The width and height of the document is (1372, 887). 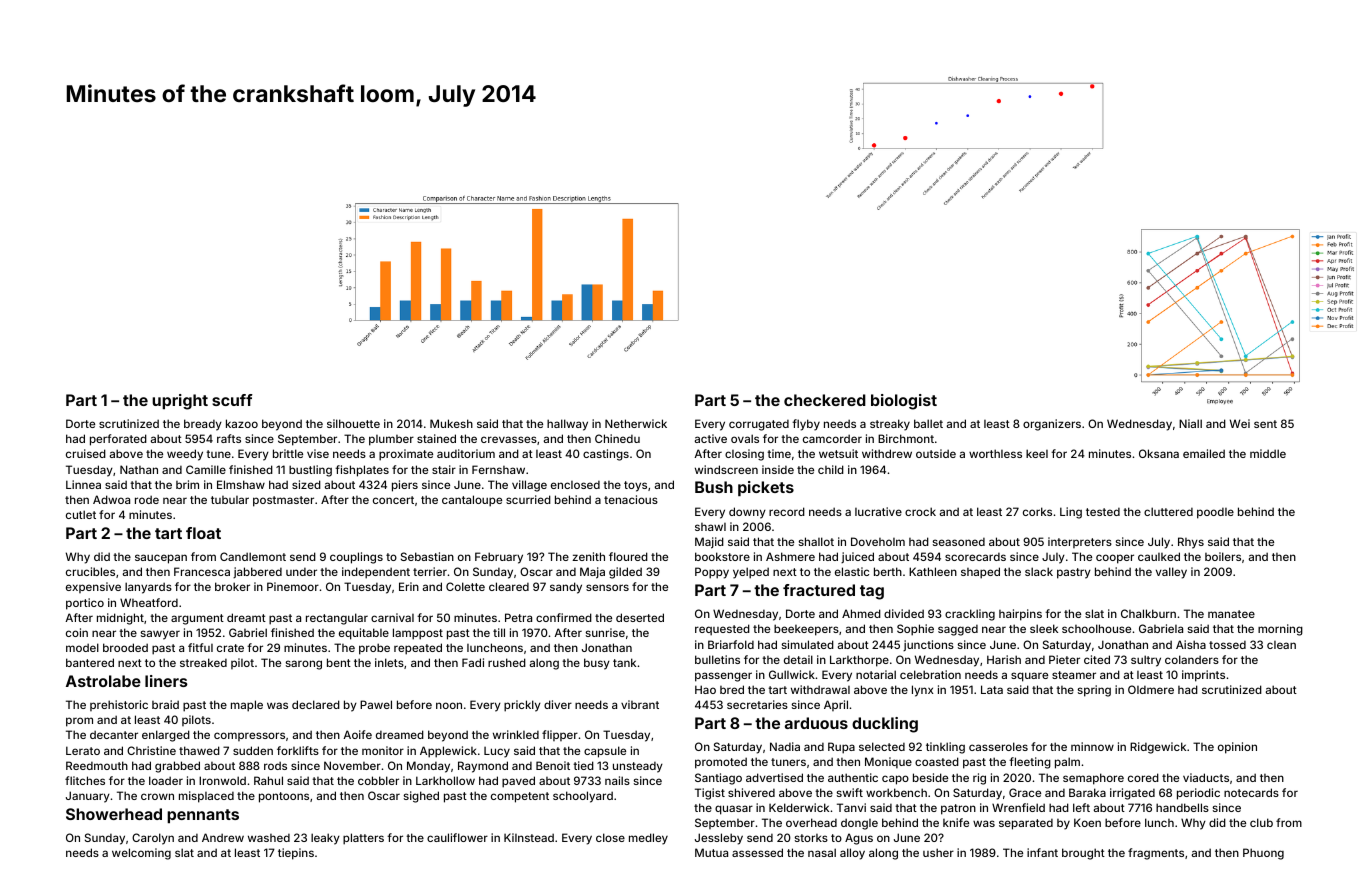 What do you see at coordinates (1052, 425) in the document?
I see `organizers` at bounding box center [1052, 425].
